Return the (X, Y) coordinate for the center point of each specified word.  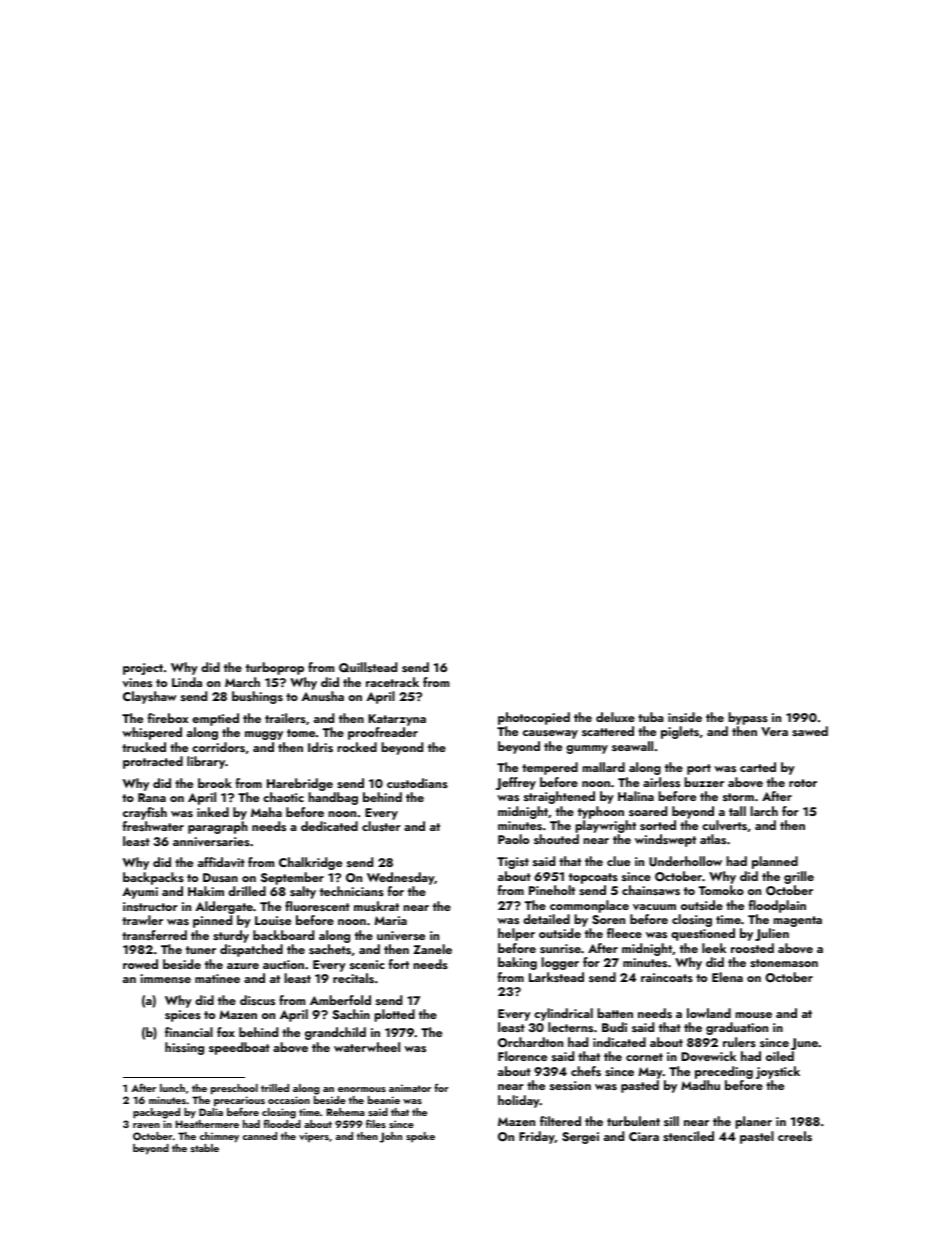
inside (685, 717)
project (143, 669)
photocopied (534, 718)
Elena (727, 977)
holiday (519, 1101)
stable (205, 1148)
